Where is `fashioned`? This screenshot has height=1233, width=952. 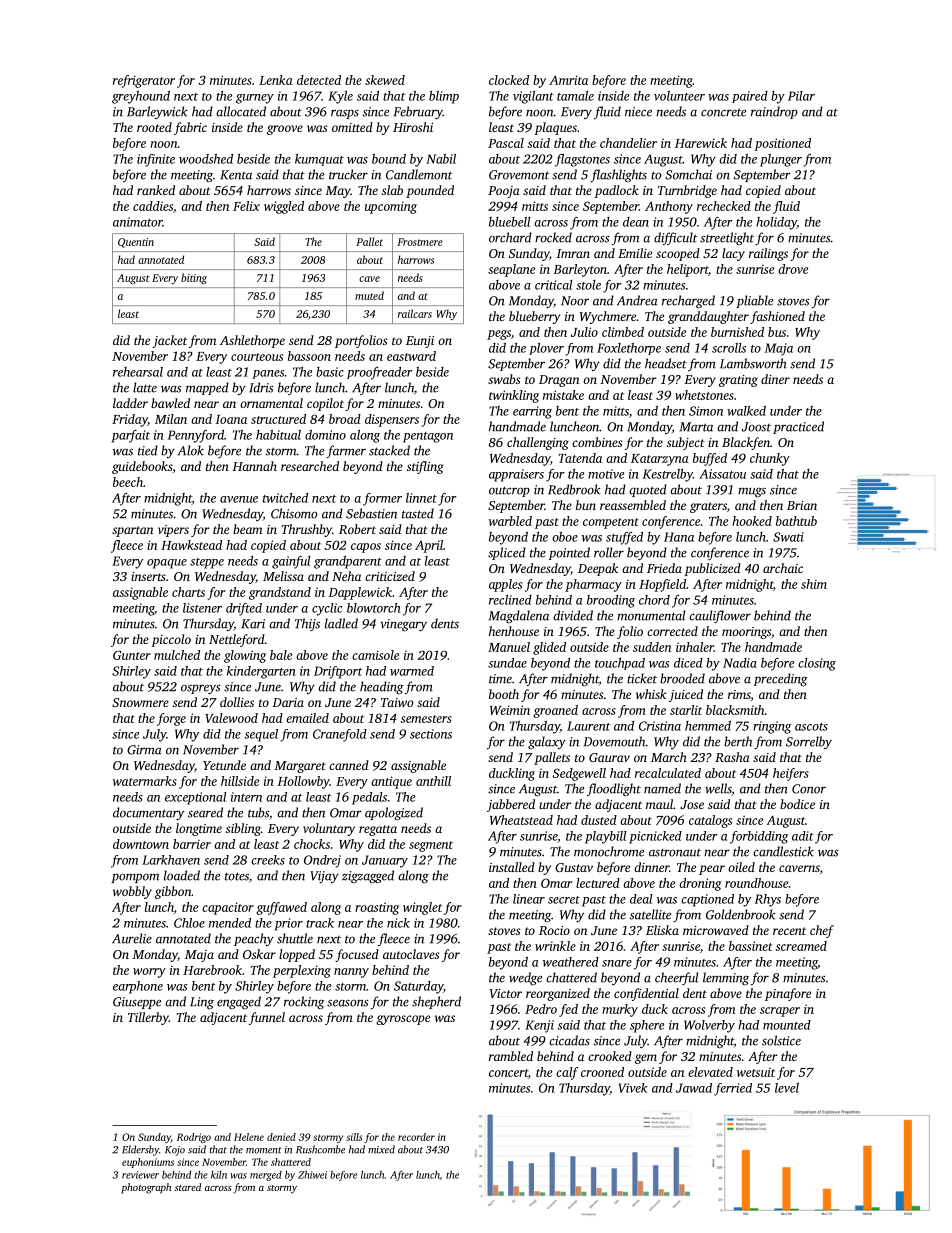 fashioned is located at coordinates (777, 317).
